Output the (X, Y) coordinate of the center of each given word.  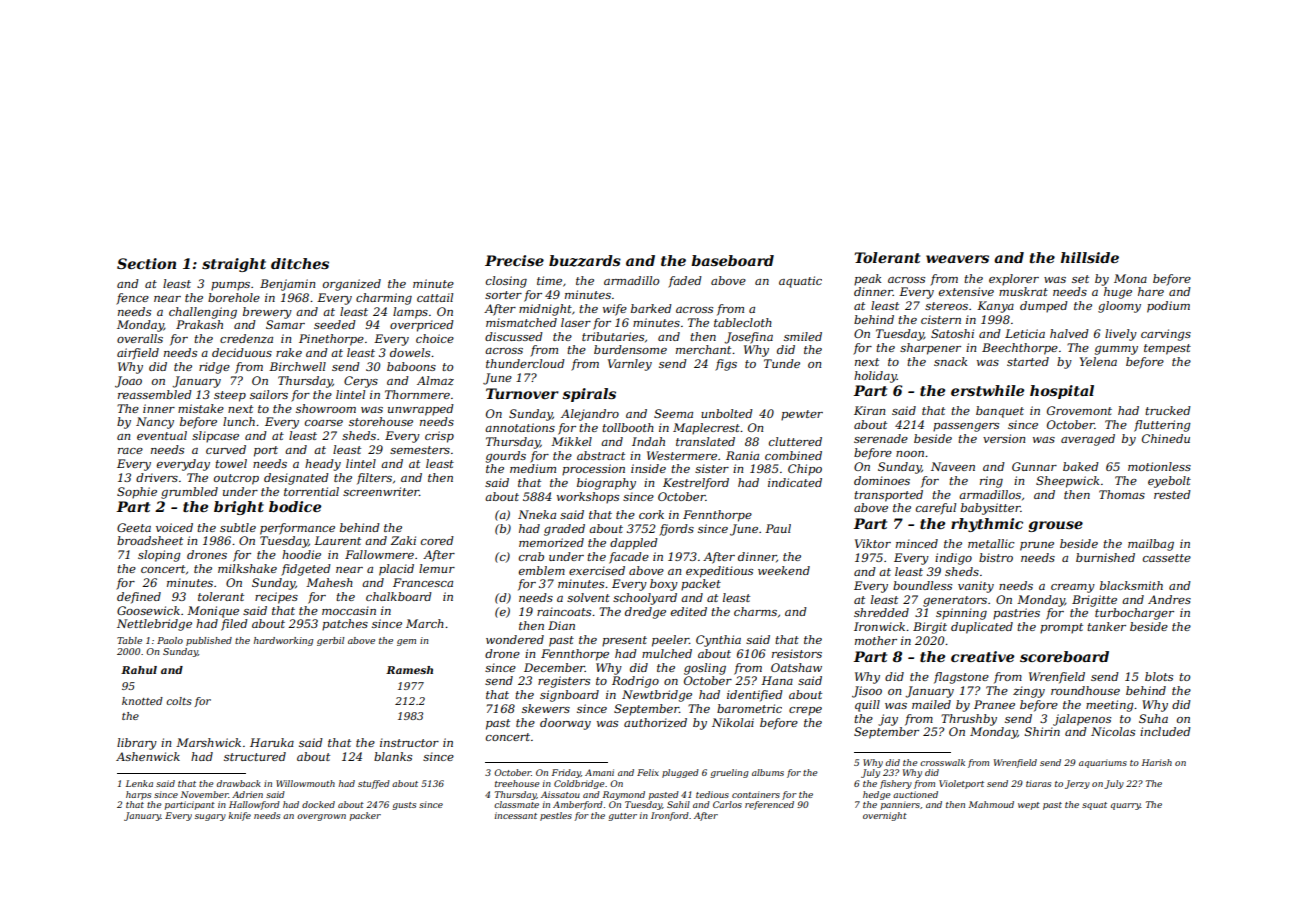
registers (564, 682)
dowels (410, 352)
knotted (142, 701)
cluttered (795, 441)
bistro (996, 557)
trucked (1168, 410)
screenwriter (381, 491)
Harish (1157, 762)
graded (564, 530)
